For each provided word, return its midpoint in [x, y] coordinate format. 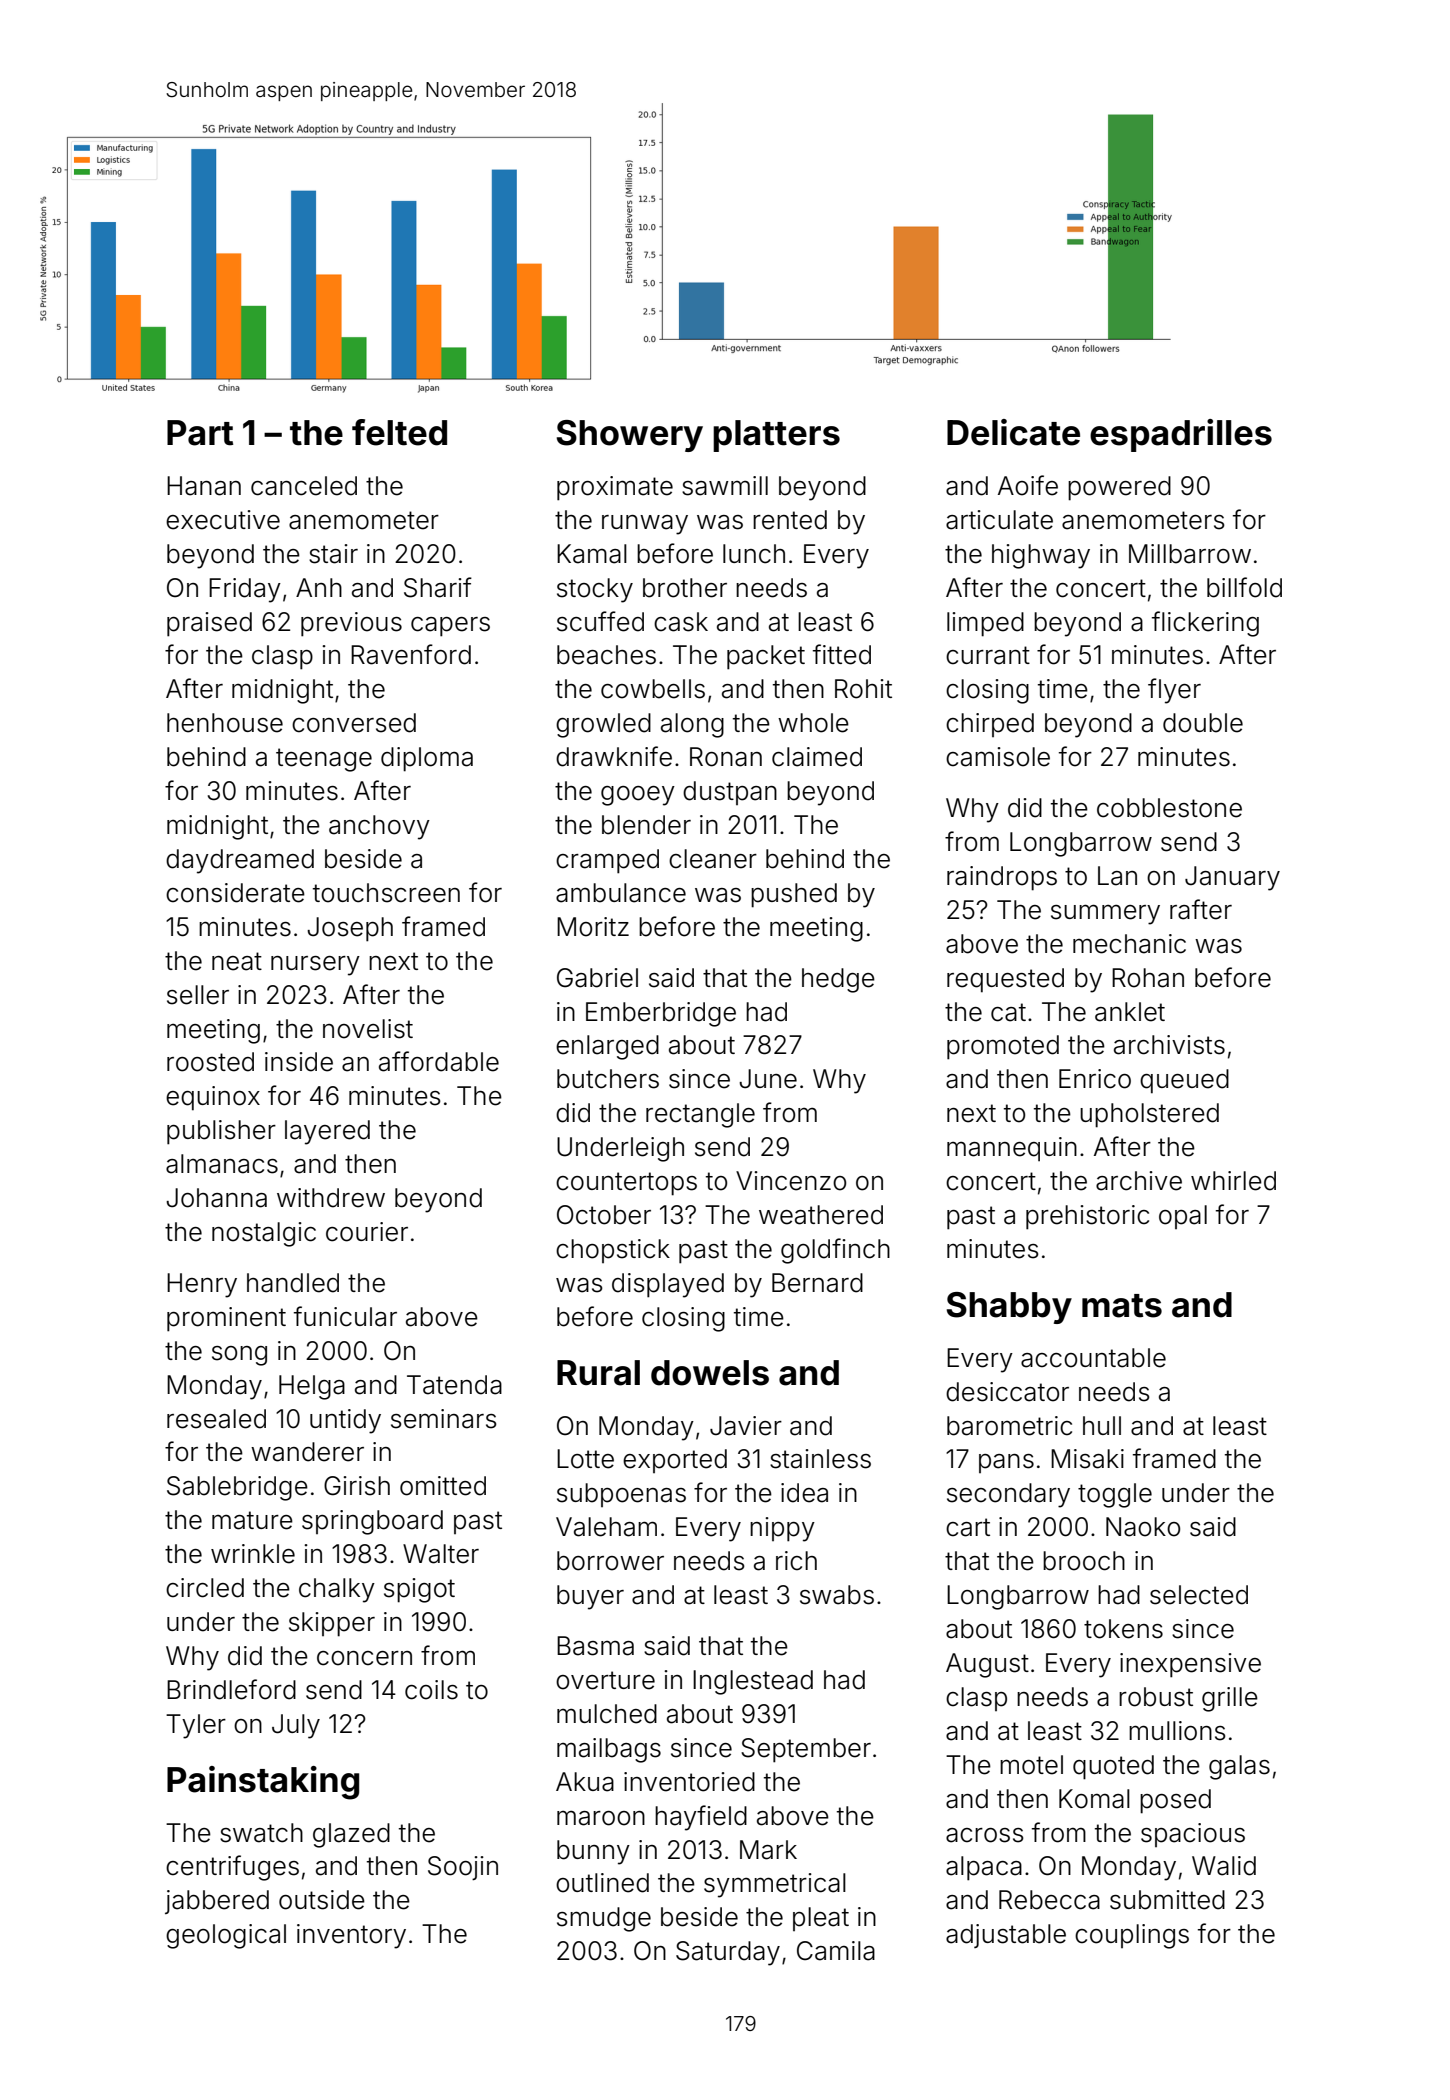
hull [1102, 1425]
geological [226, 1936]
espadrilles [1181, 435]
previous [351, 624]
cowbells [653, 689]
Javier [746, 1426]
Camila [836, 1951]
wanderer [307, 1452]
